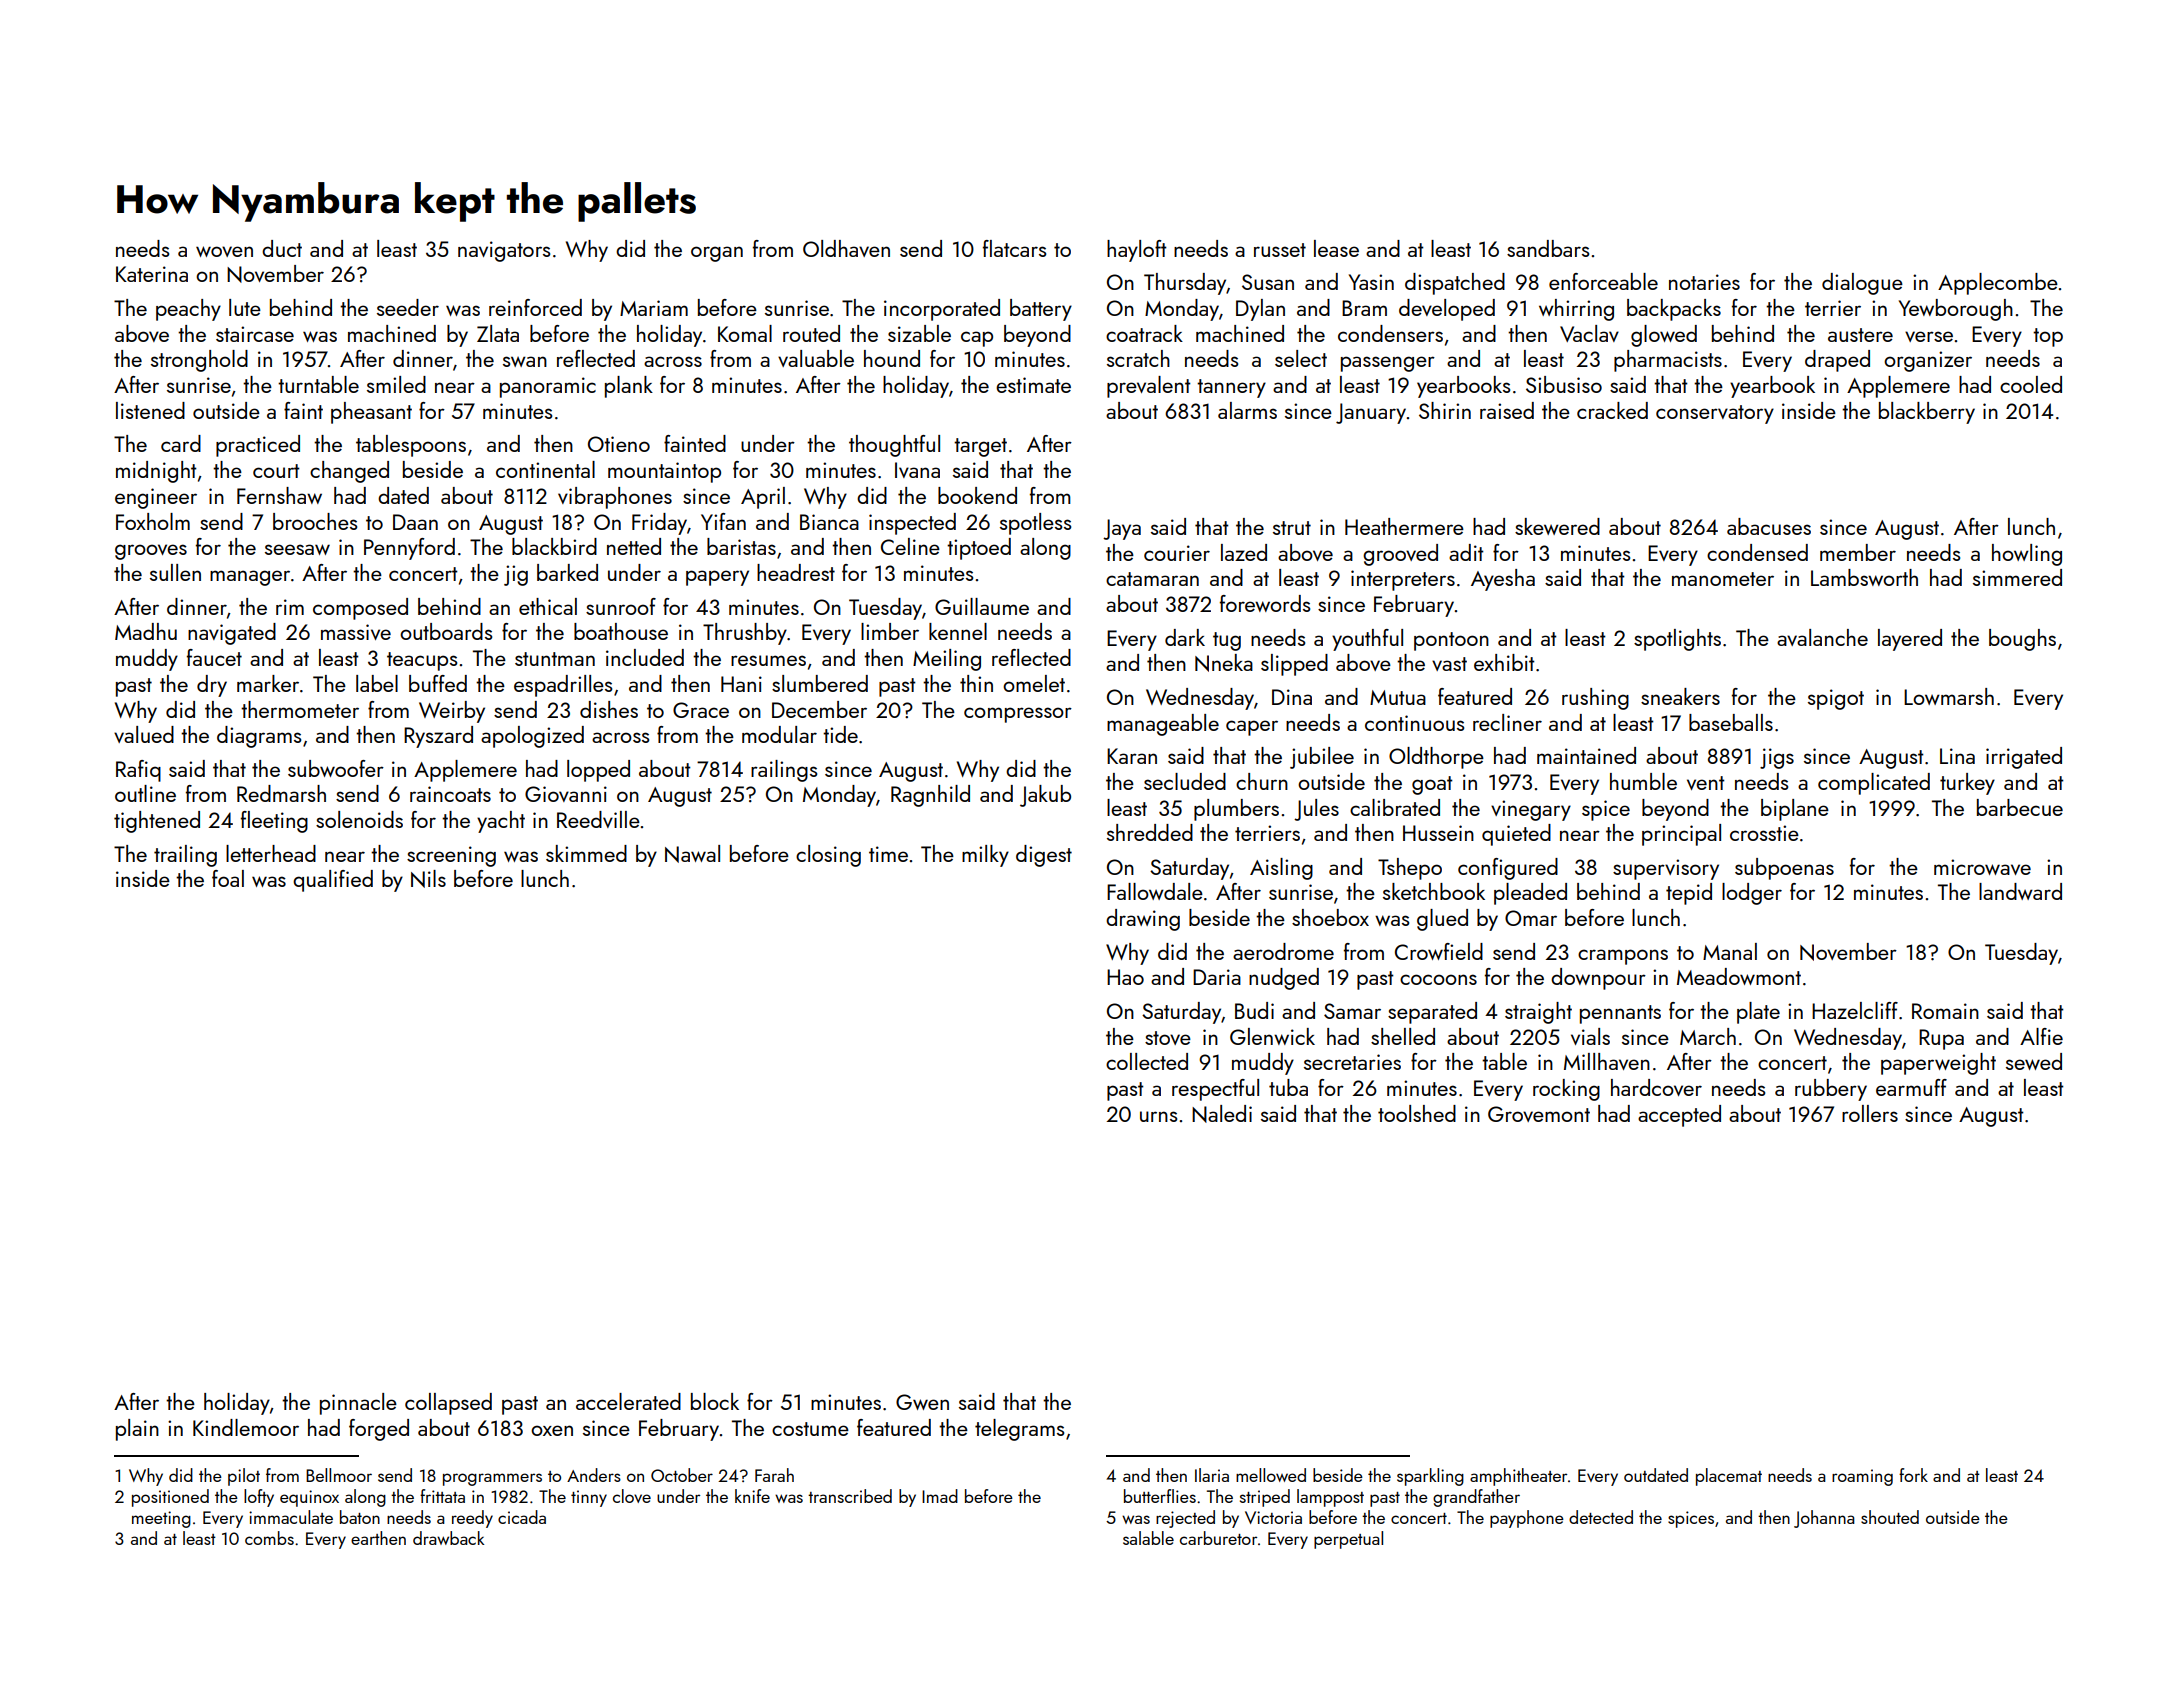  I want to click on downpour, so click(1598, 979).
